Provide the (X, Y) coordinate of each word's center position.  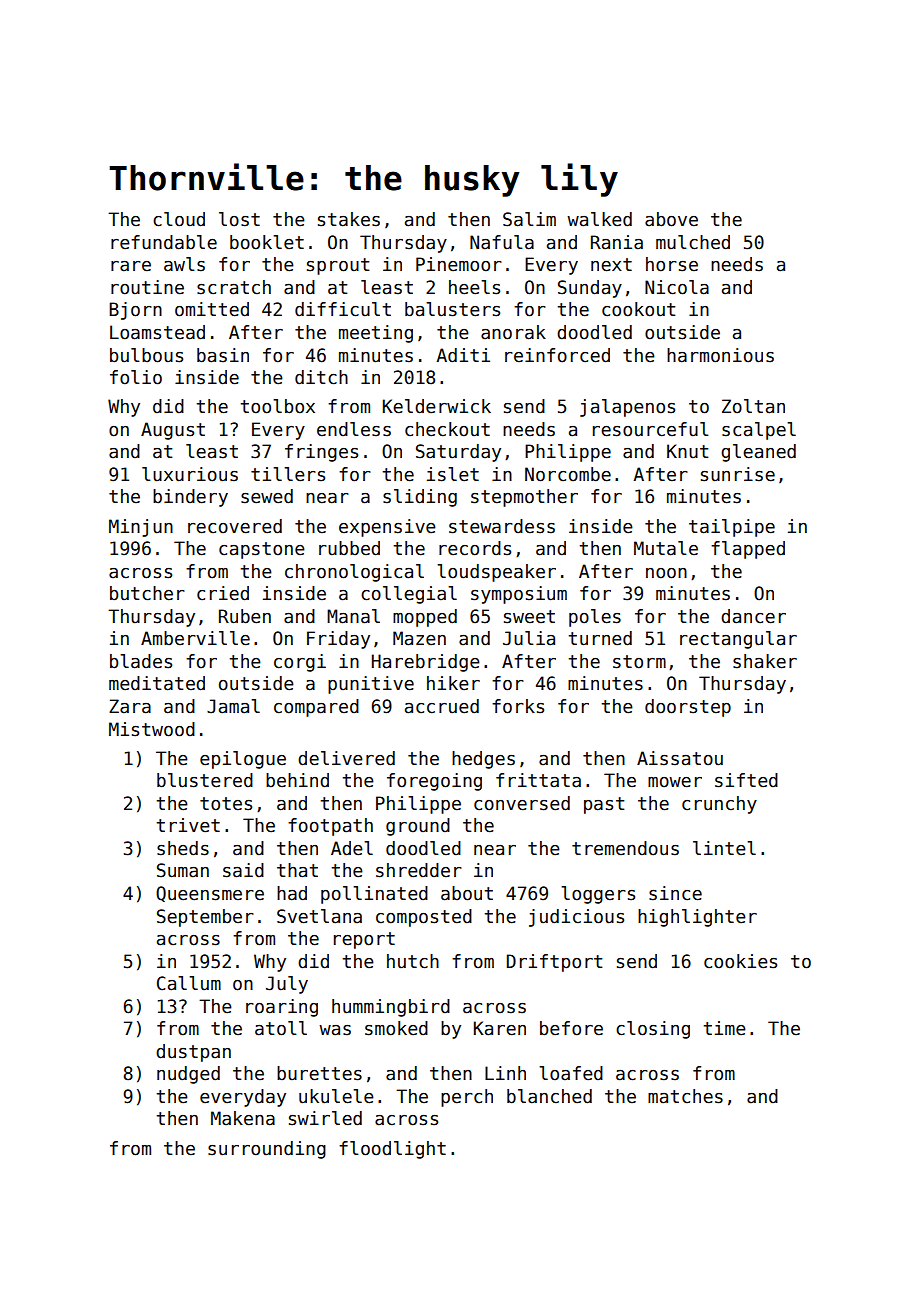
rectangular (738, 640)
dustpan (193, 1053)
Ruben (245, 616)
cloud (179, 219)
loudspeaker (496, 573)
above (671, 219)
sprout (338, 266)
